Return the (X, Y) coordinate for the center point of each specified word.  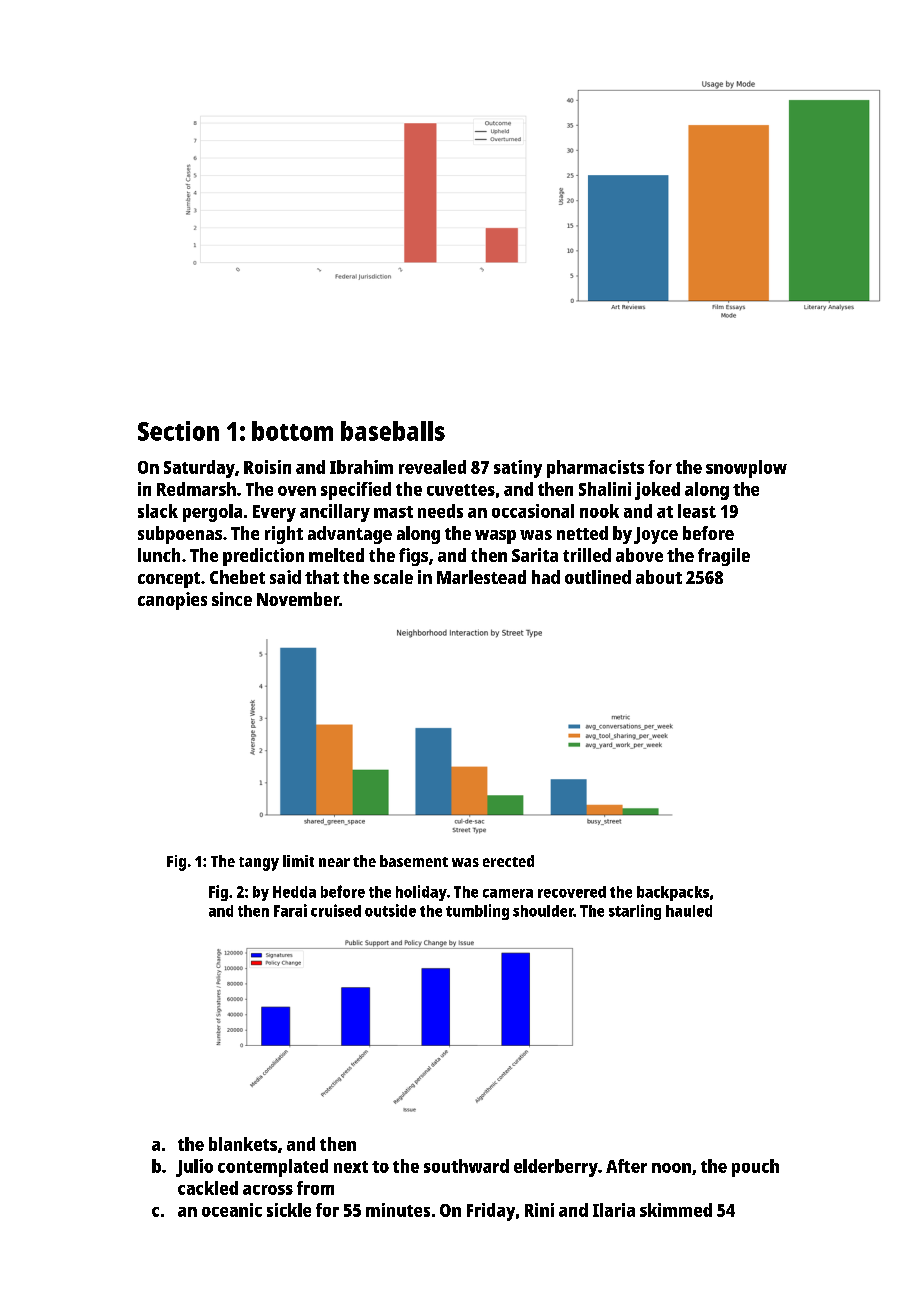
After (626, 1166)
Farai (290, 910)
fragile (724, 557)
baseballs (393, 431)
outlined (598, 577)
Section (178, 431)
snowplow (746, 469)
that (322, 577)
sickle (289, 1210)
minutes (398, 1210)
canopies (172, 601)
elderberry (556, 1168)
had (546, 577)
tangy (259, 864)
